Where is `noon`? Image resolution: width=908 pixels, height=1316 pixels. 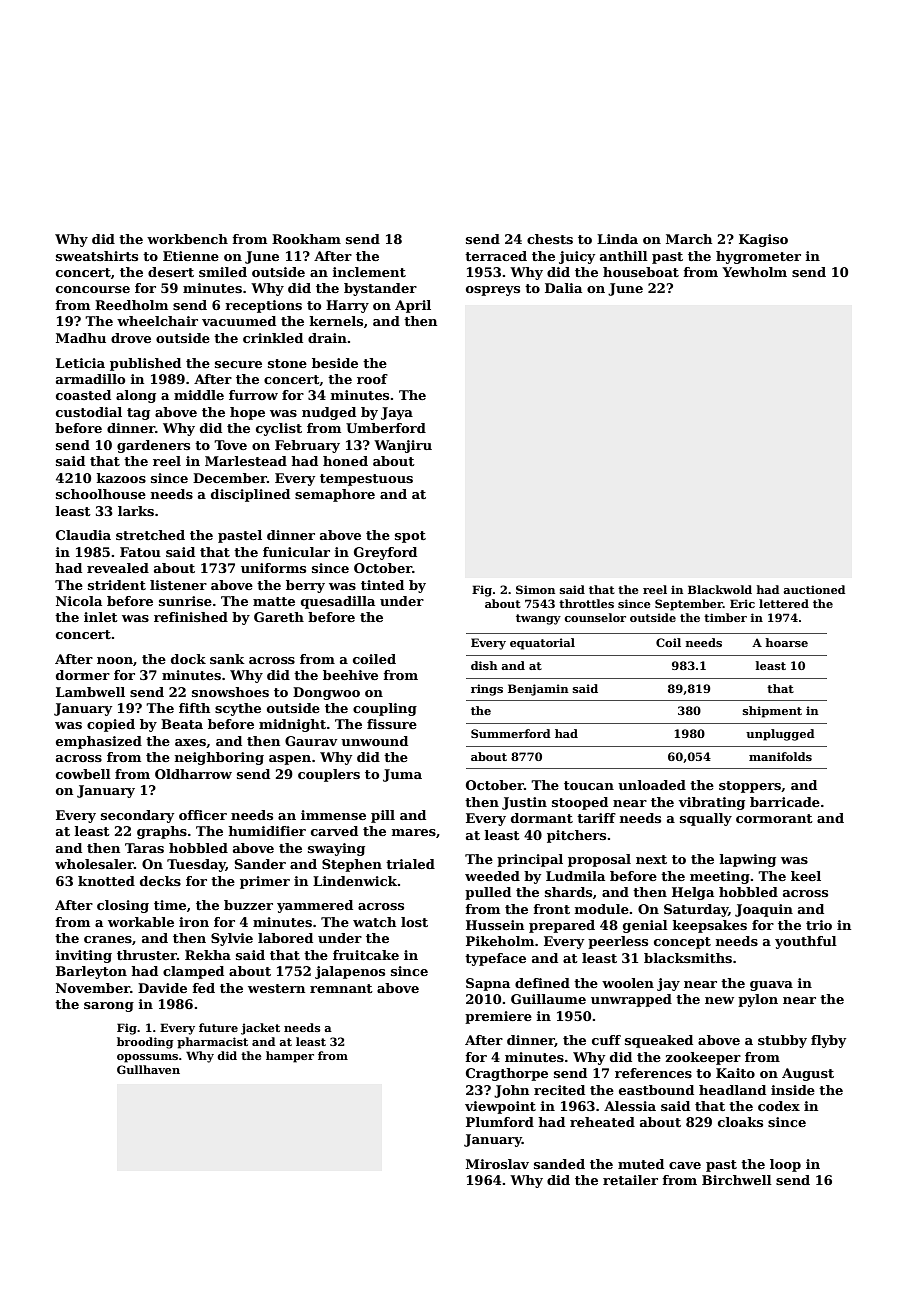
noon is located at coordinates (115, 660).
